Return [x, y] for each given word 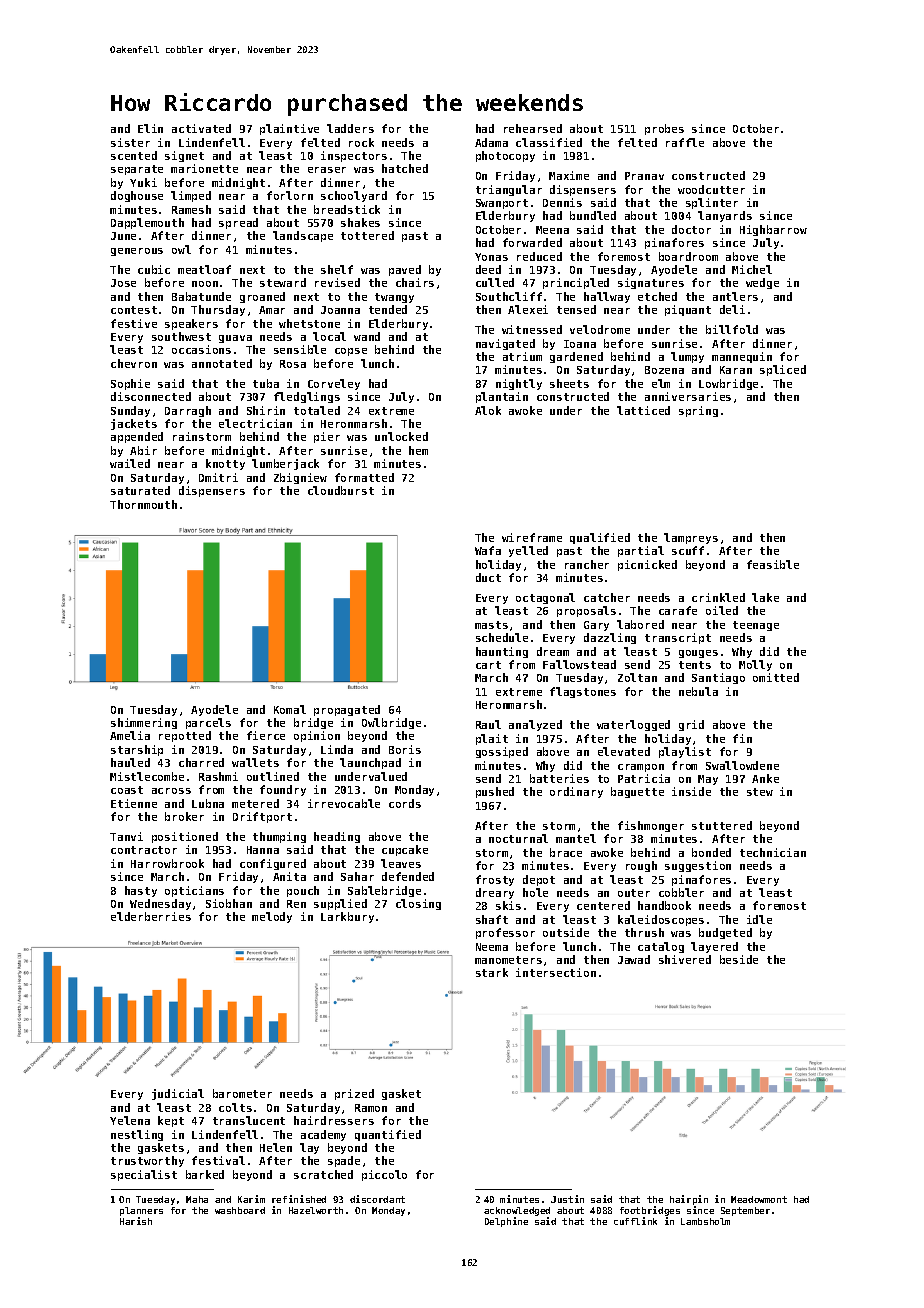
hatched [405, 168]
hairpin [689, 1200]
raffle [685, 142]
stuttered [722, 825]
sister [130, 142]
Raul [488, 724]
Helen [276, 1147]
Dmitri [218, 477]
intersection [556, 972]
